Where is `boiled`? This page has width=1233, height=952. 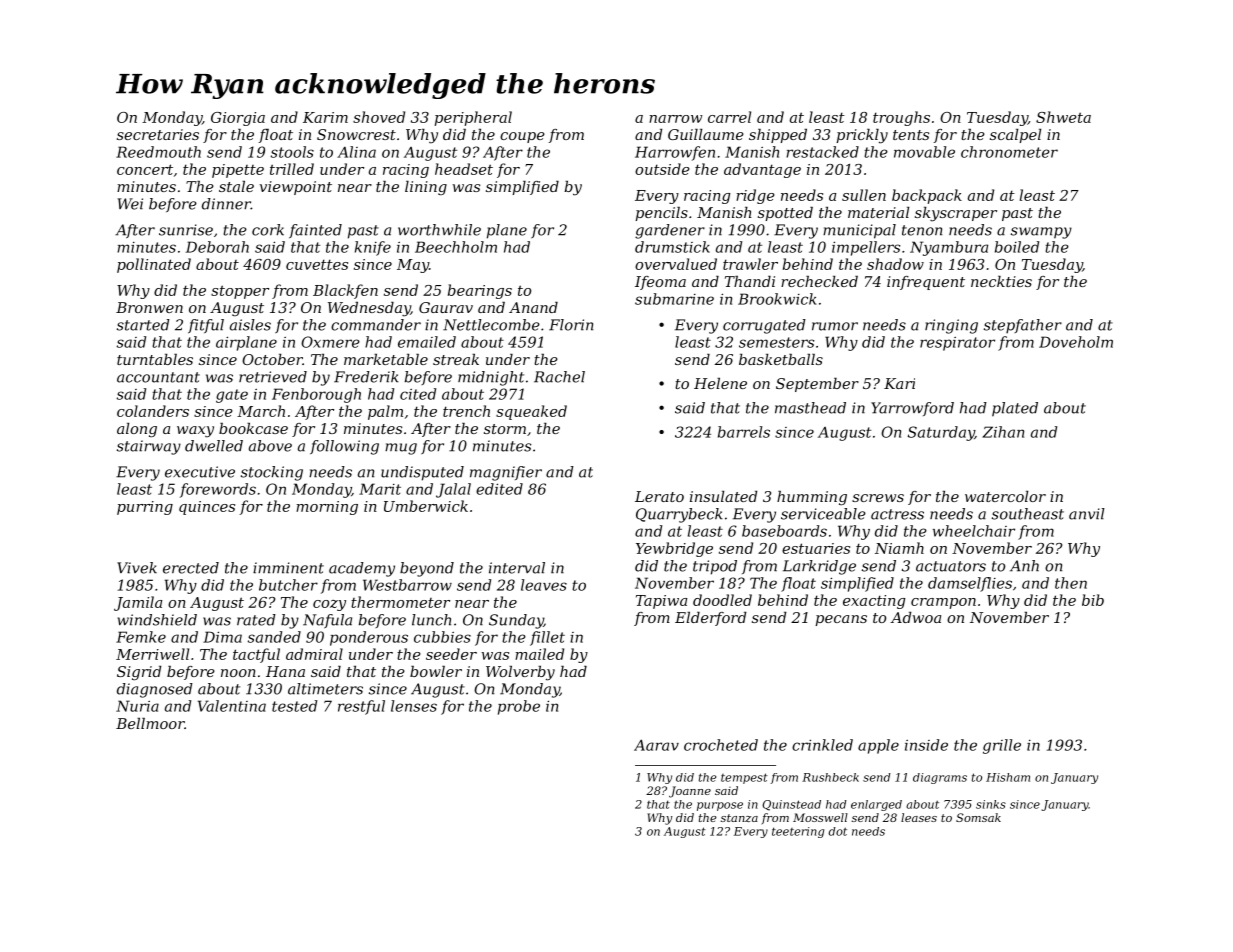 boiled is located at coordinates (1017, 247).
